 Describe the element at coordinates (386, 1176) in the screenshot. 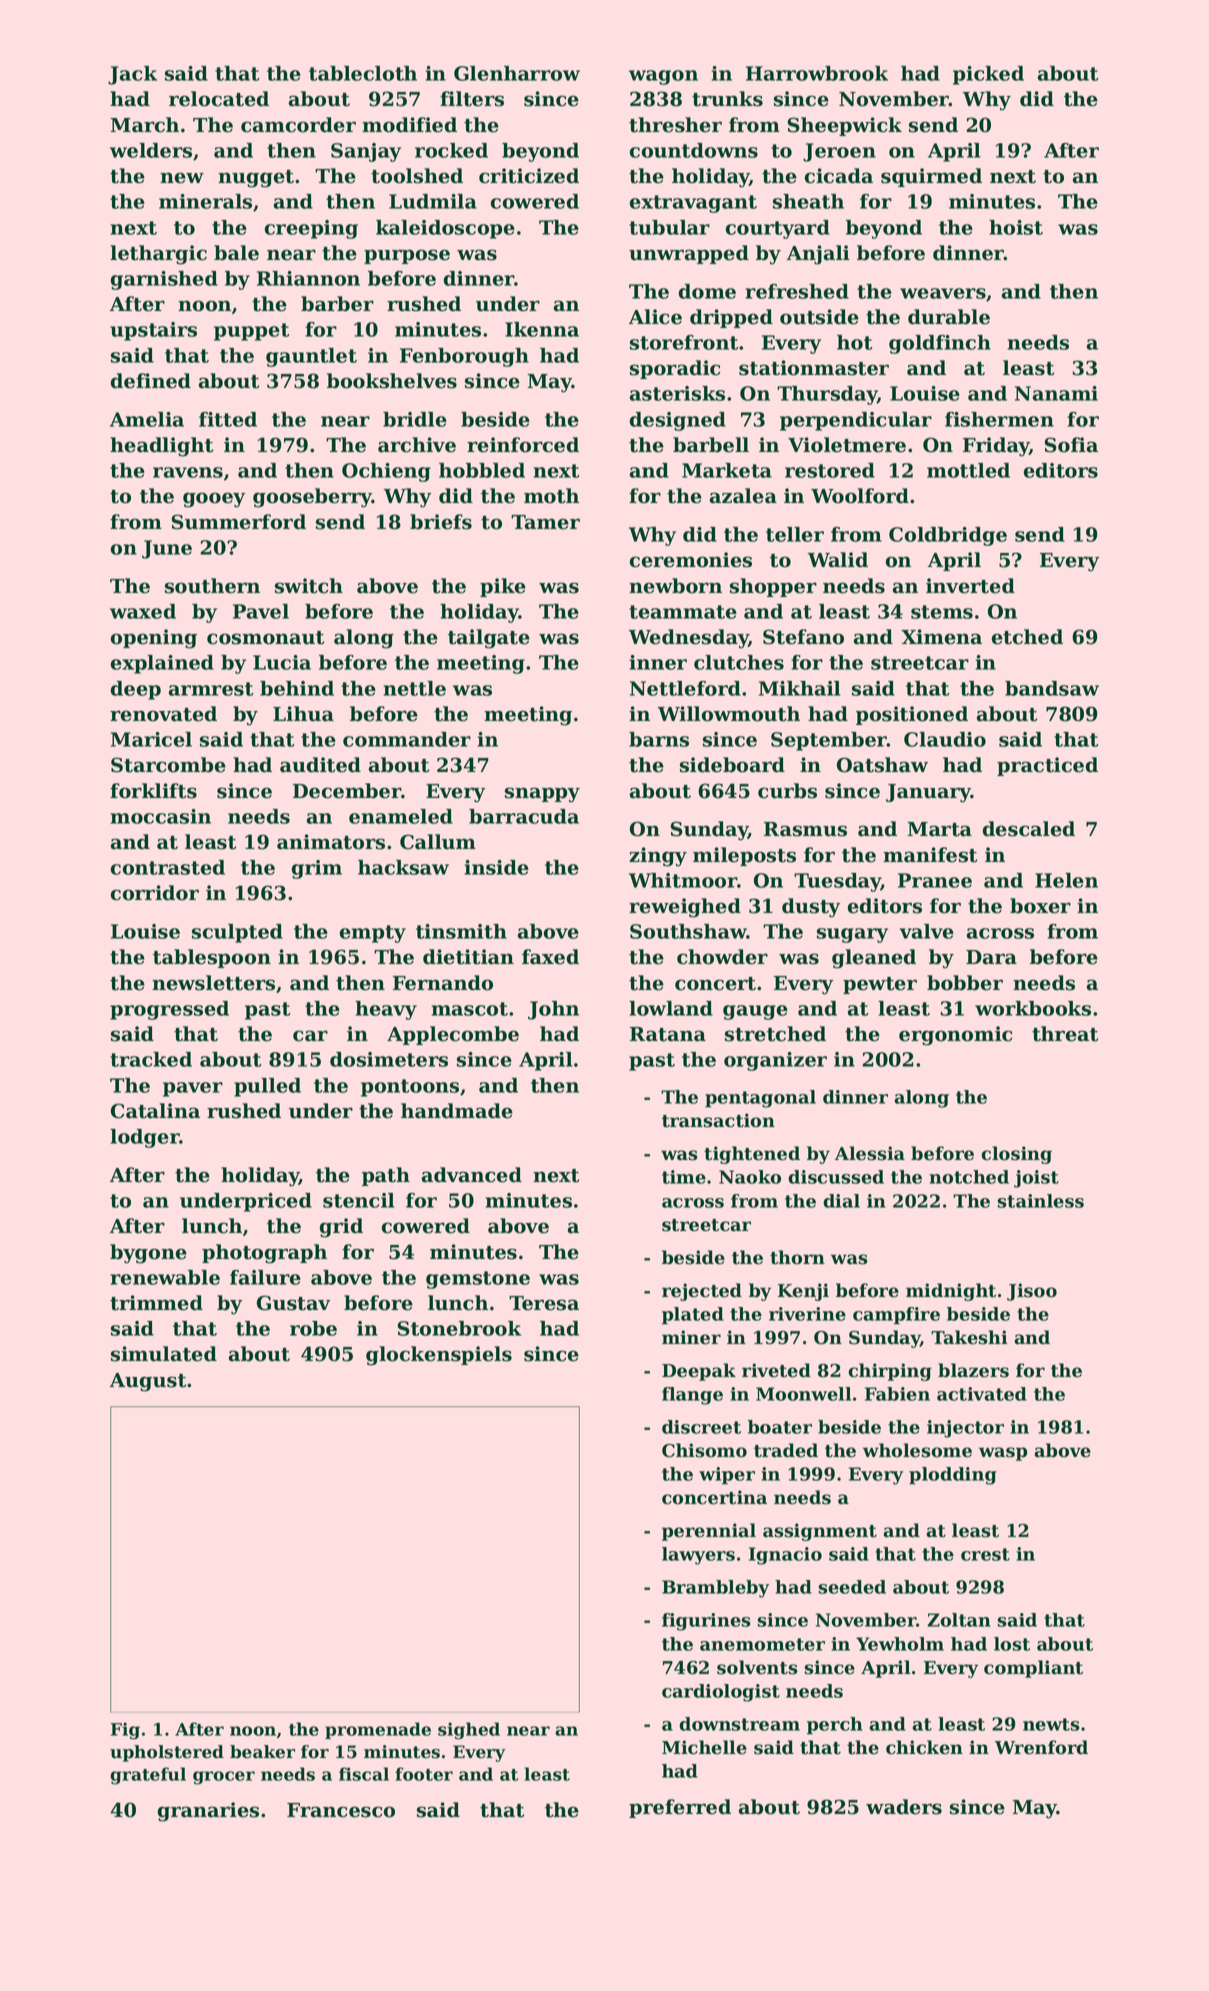

I see `path` at that location.
